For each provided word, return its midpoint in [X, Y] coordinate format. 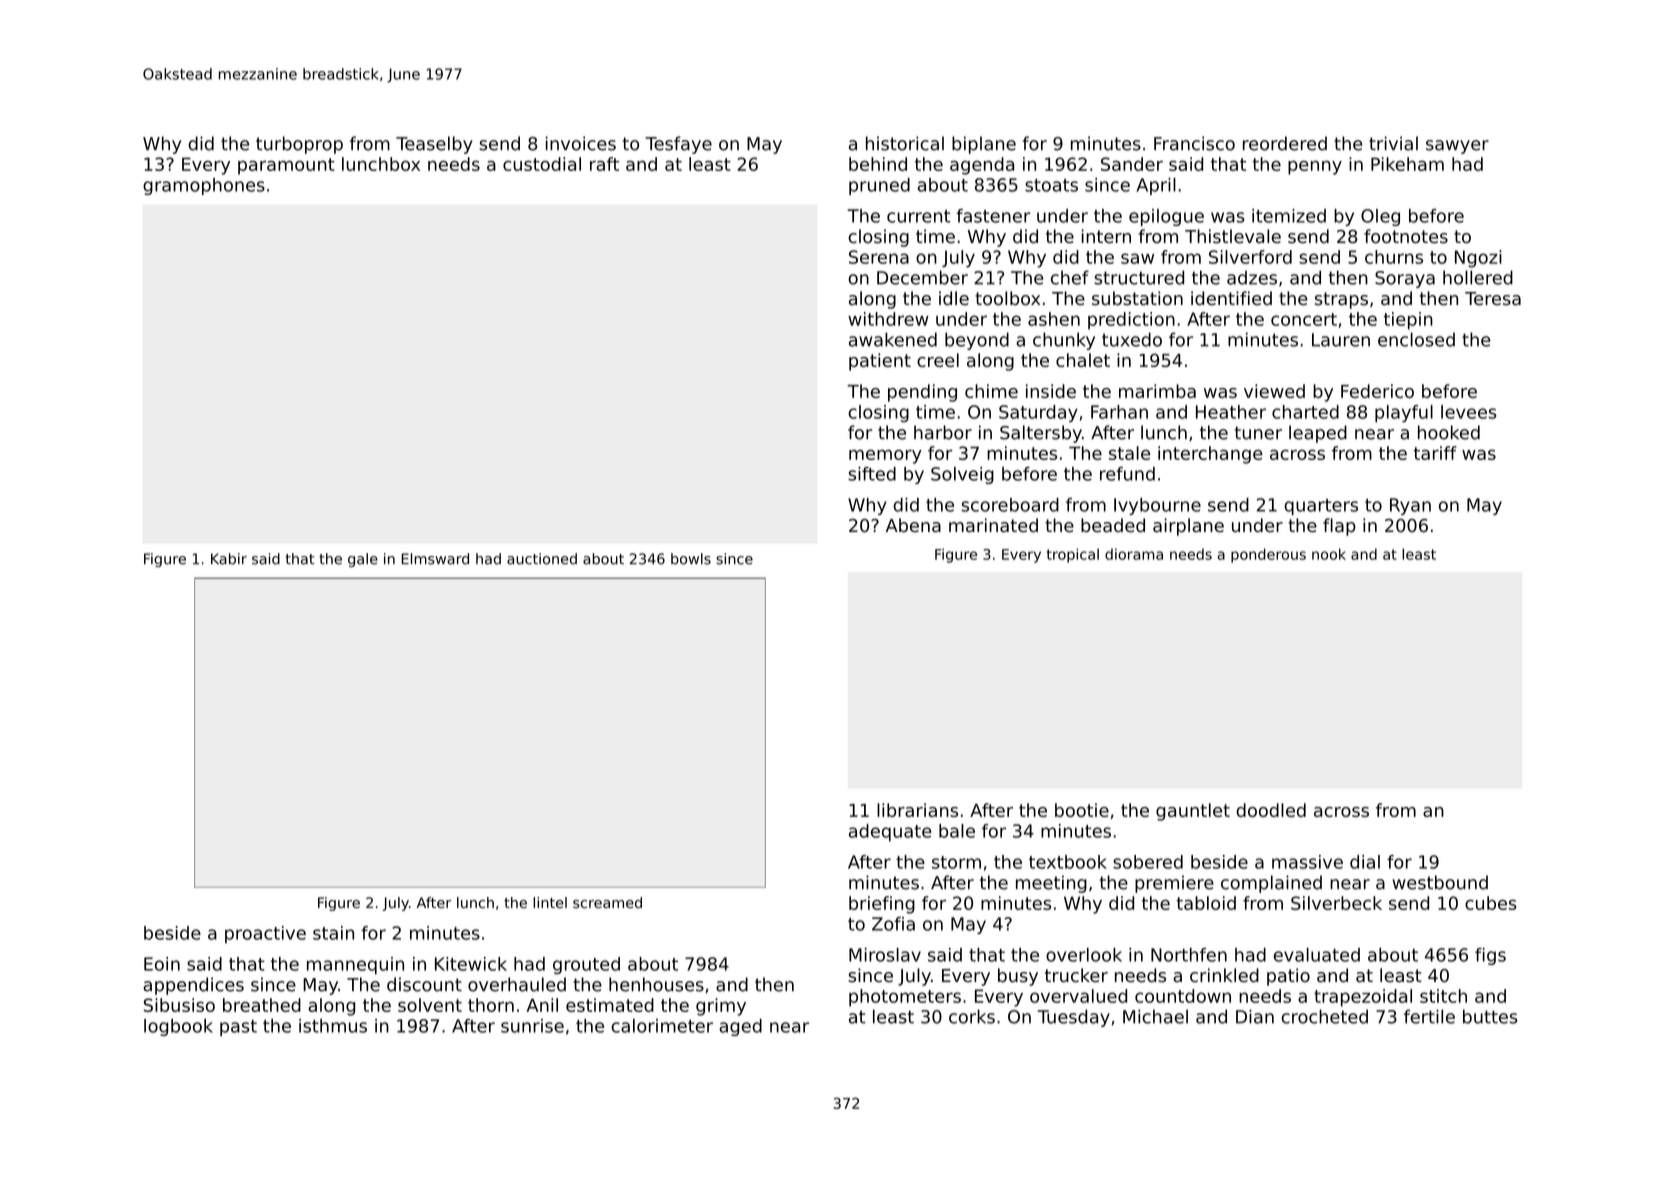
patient [880, 362]
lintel [550, 902]
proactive [265, 934]
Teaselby [434, 145]
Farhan [1119, 412]
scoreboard [1010, 505]
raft [604, 164]
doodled [1271, 810]
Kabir [229, 559]
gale [363, 560]
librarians [917, 810]
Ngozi [1478, 259]
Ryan [1410, 506]
